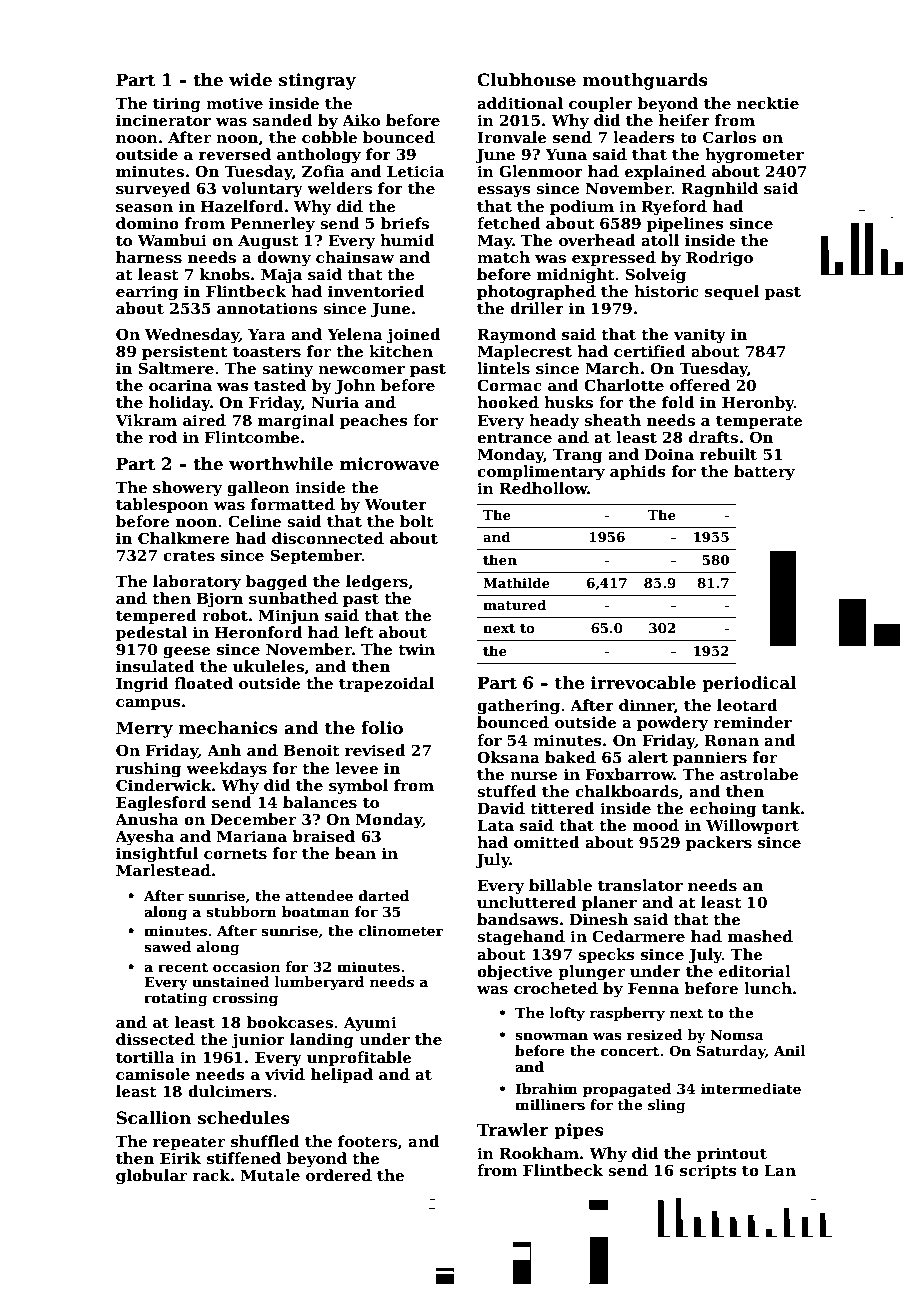 The image size is (924, 1308). I want to click on sequel, so click(732, 292).
